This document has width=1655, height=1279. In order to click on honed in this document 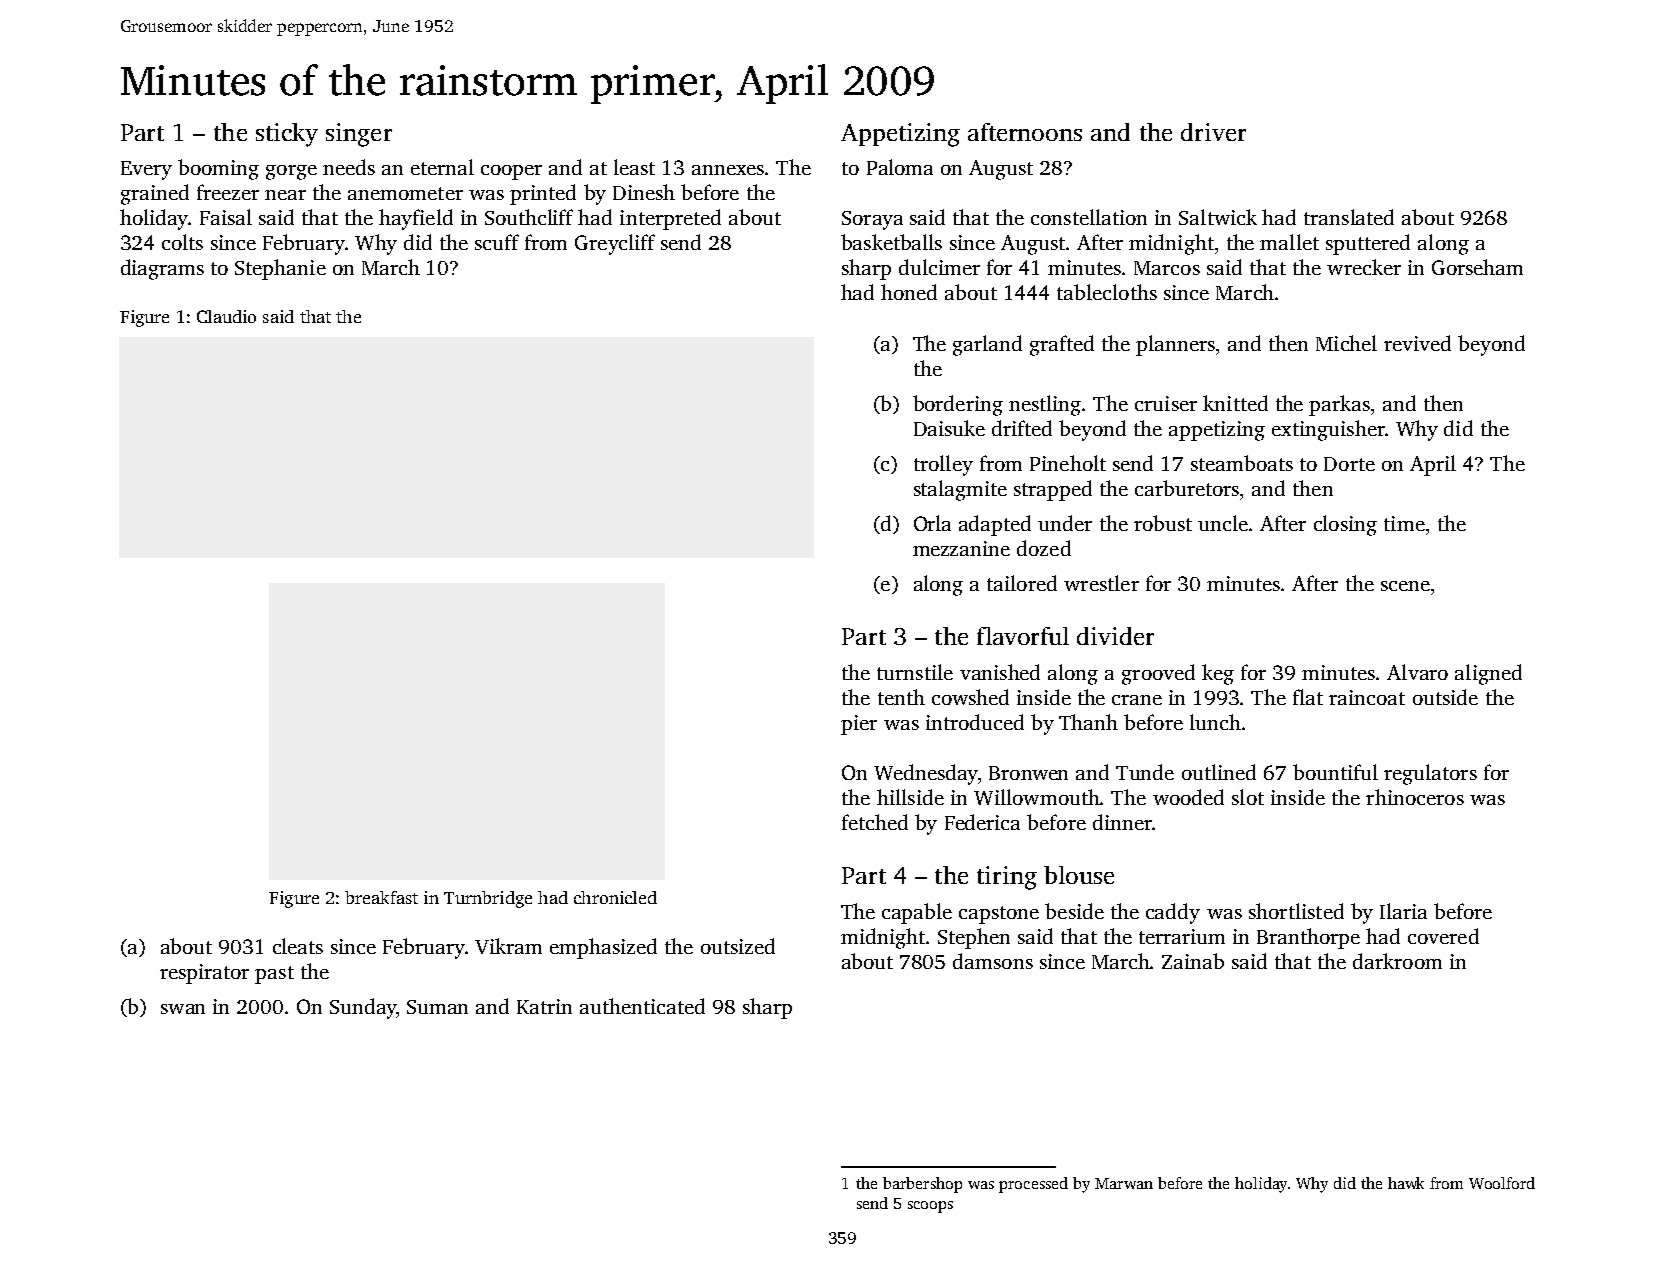, I will do `click(909, 292)`.
